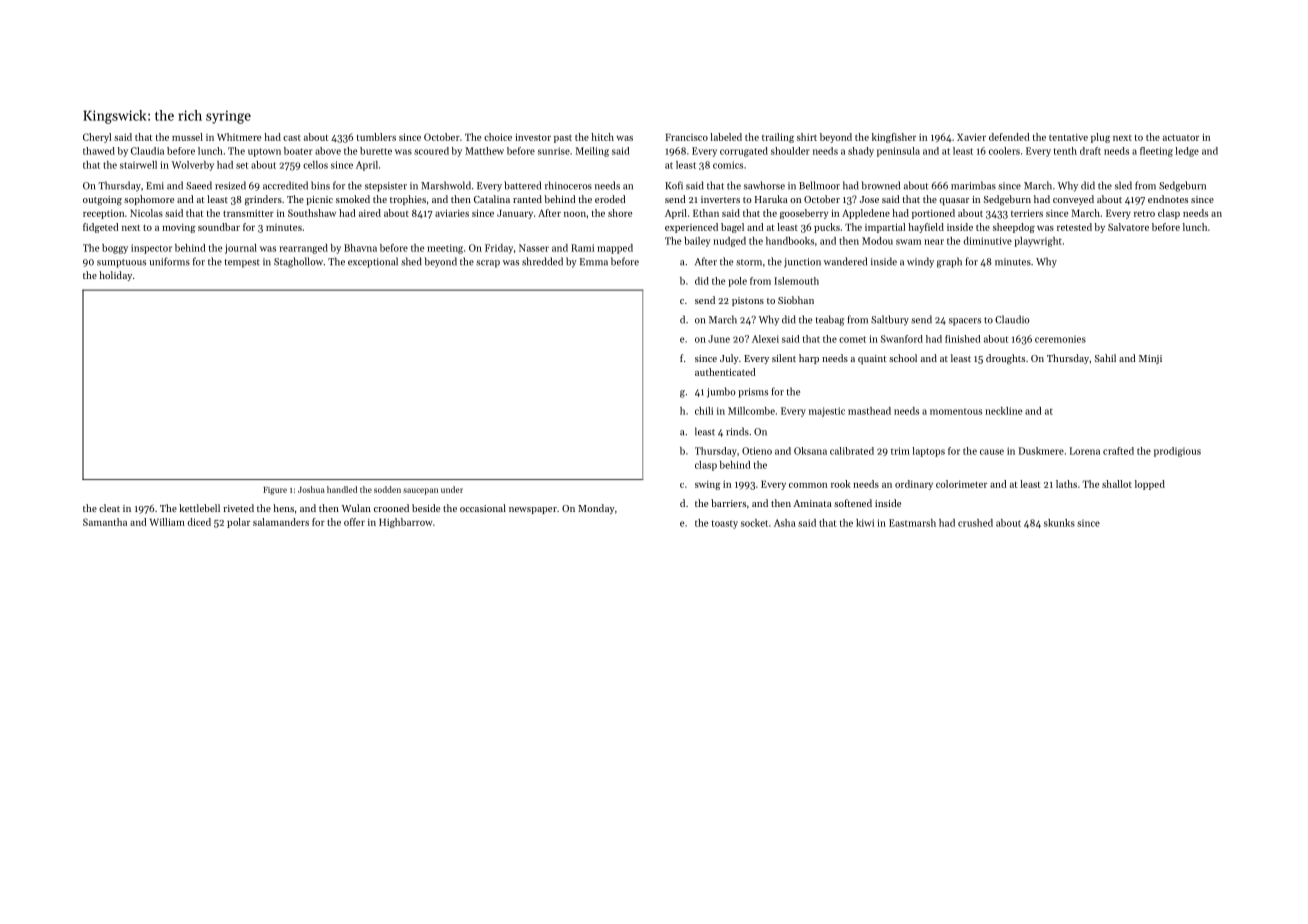 The image size is (1308, 924). What do you see at coordinates (275, 491) in the page?
I see `Figure` at bounding box center [275, 491].
